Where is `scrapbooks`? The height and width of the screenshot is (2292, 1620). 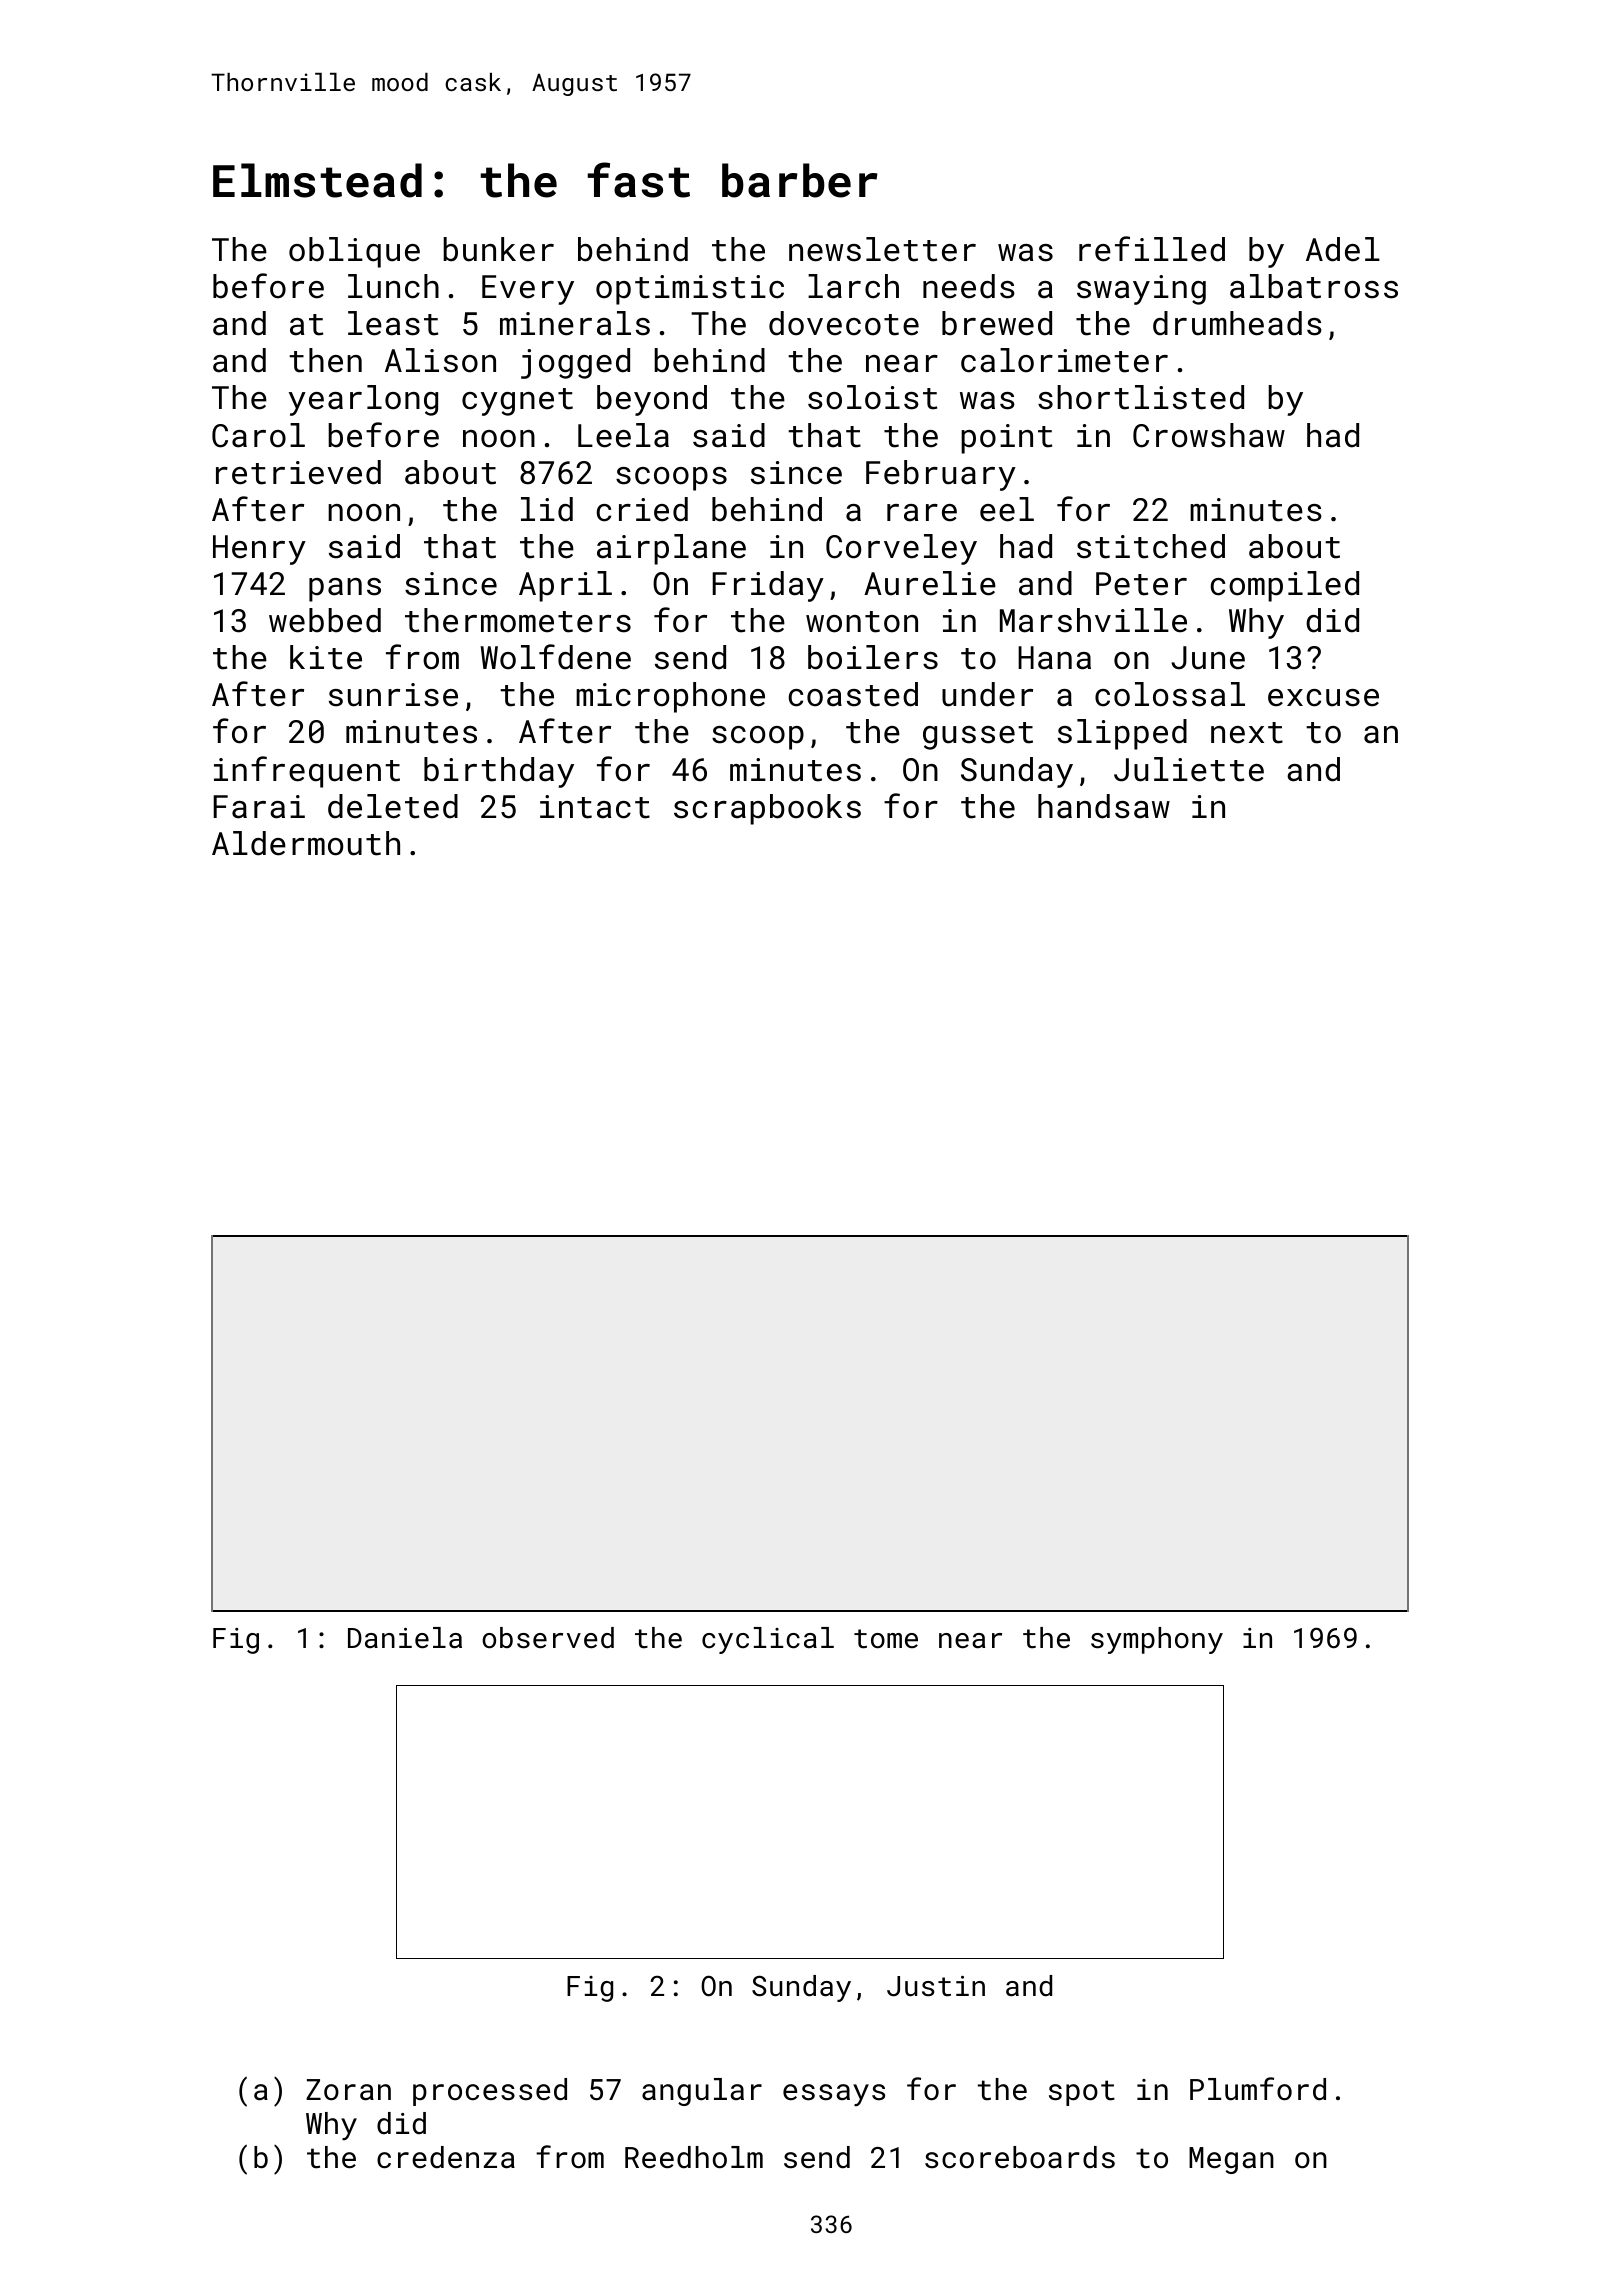
scrapbooks is located at coordinates (767, 809).
